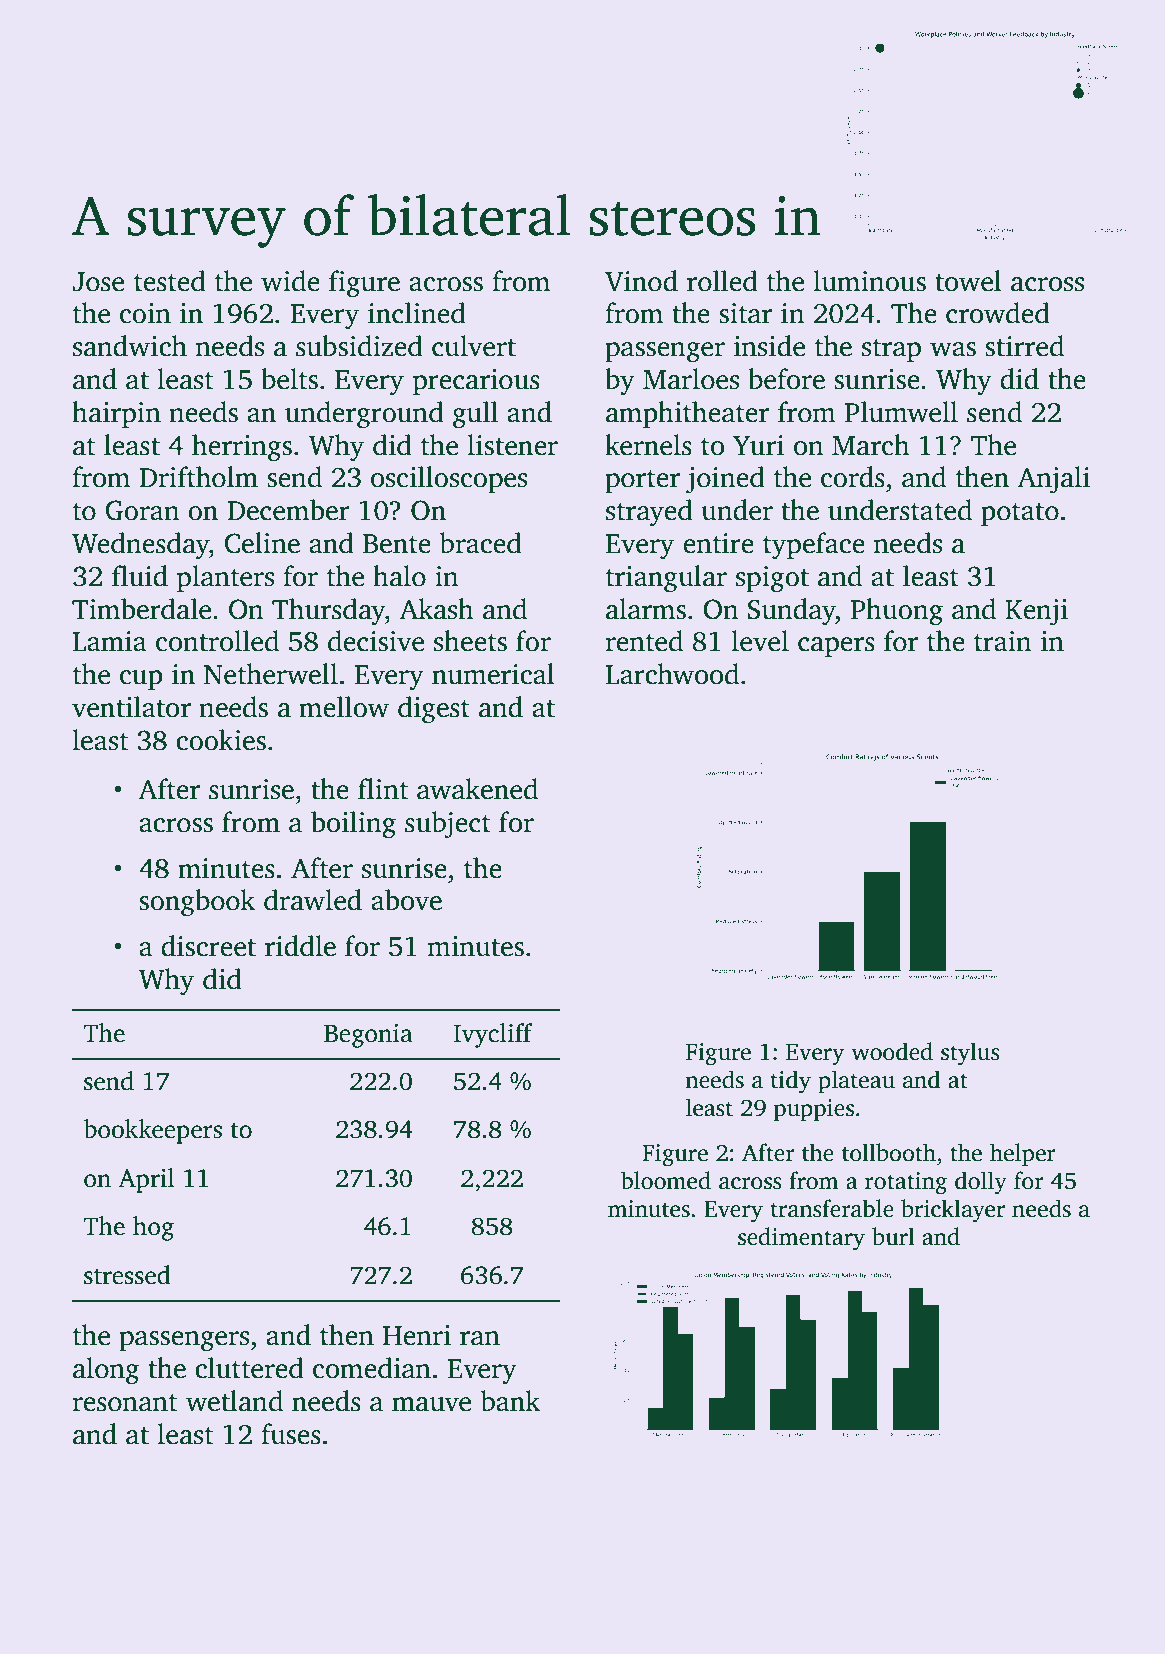  What do you see at coordinates (892, 1051) in the screenshot?
I see `wooded` at bounding box center [892, 1051].
